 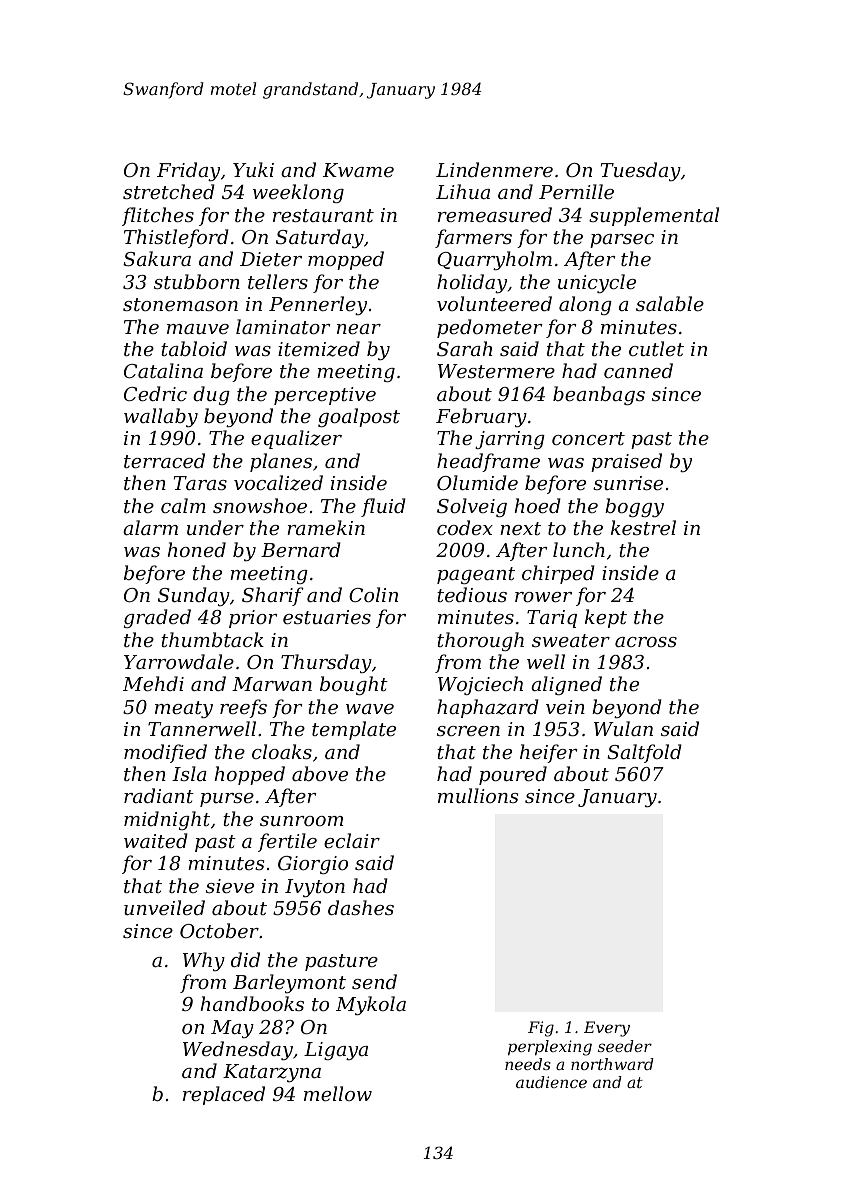 I want to click on Pernille, so click(x=576, y=191).
